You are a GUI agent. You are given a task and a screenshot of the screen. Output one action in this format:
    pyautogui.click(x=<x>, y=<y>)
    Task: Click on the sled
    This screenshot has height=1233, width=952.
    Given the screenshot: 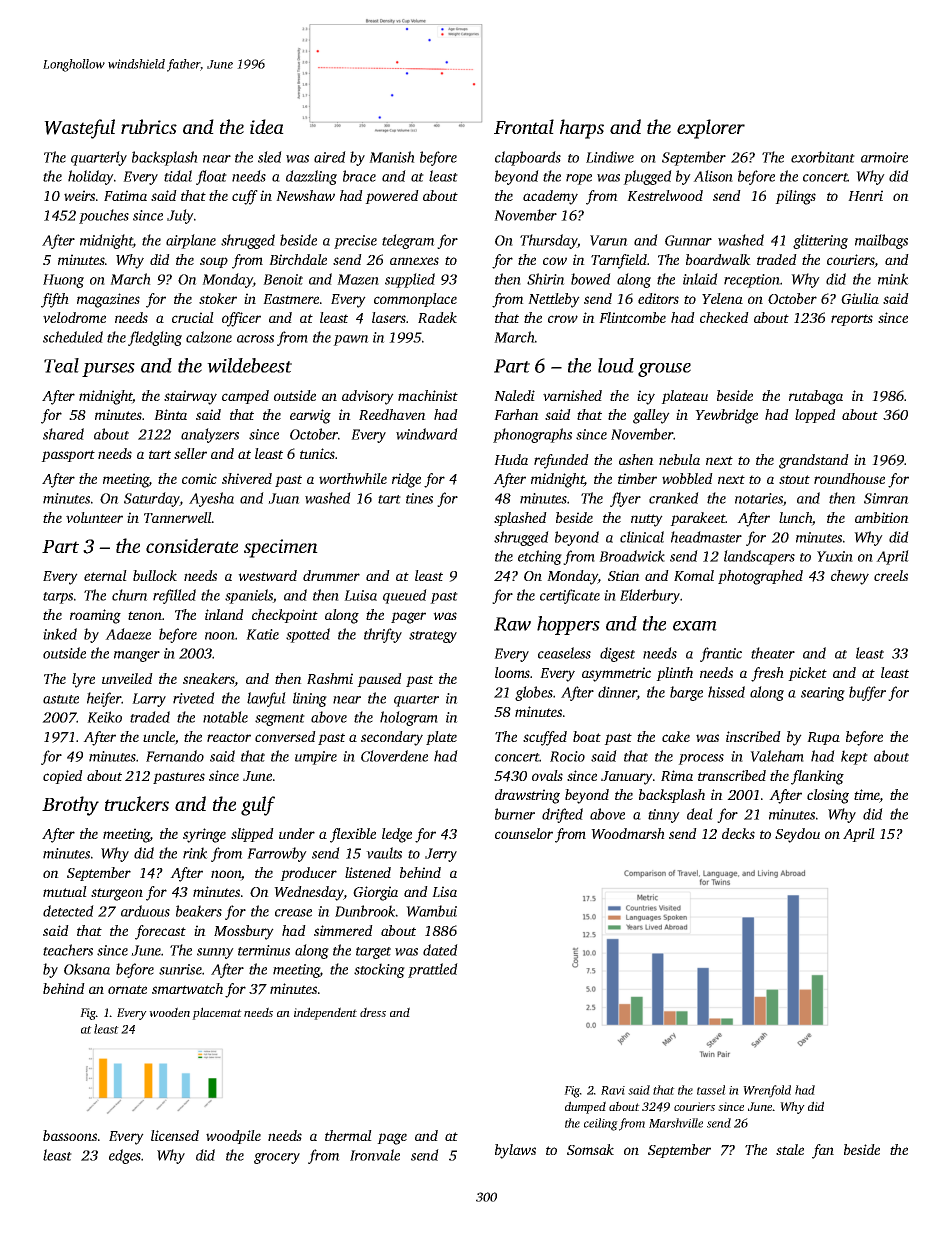 What is the action you would take?
    pyautogui.click(x=270, y=157)
